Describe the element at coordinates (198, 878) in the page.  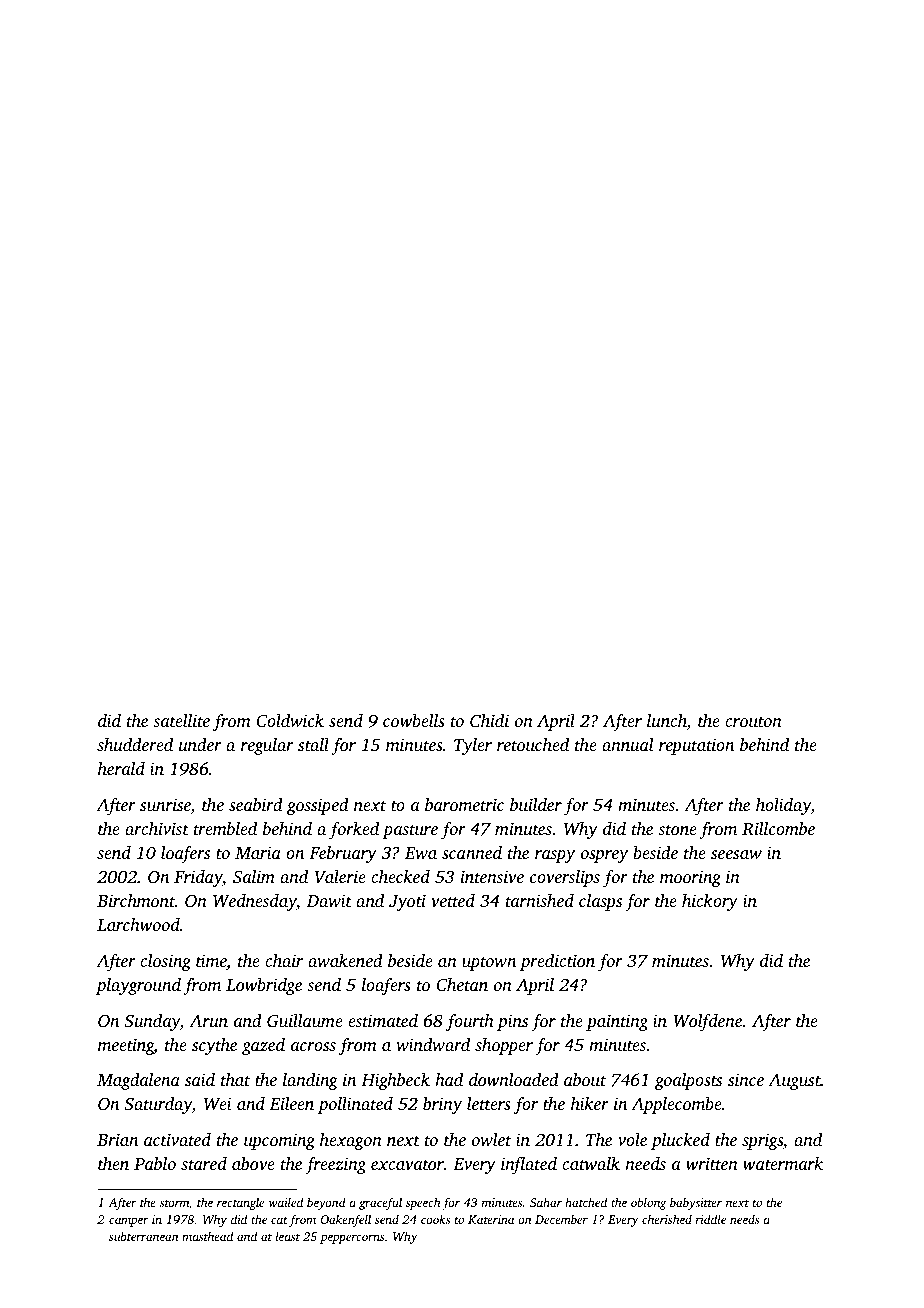
I see `Friday` at that location.
